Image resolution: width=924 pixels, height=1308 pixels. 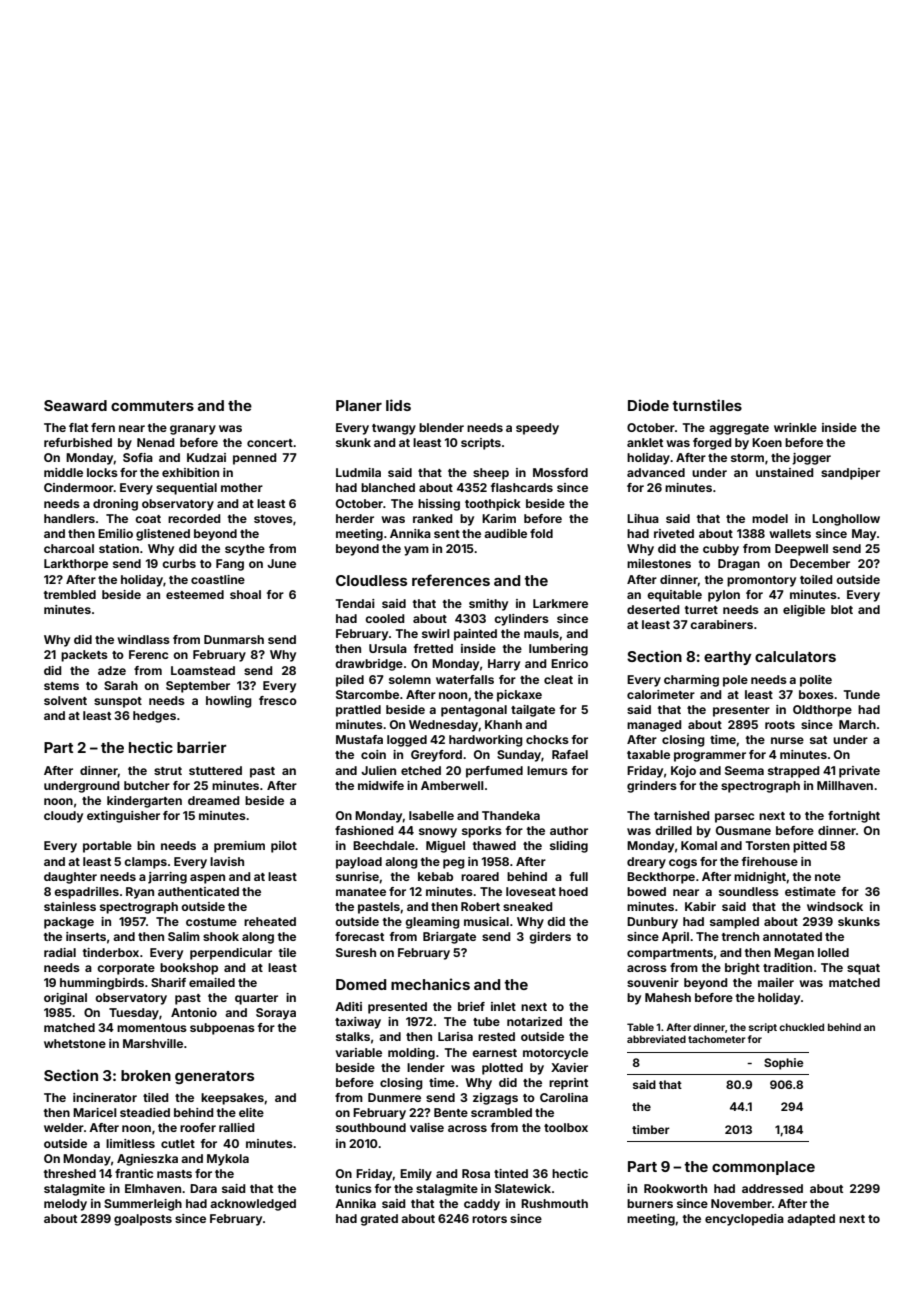 I want to click on Enrico, so click(x=569, y=663).
